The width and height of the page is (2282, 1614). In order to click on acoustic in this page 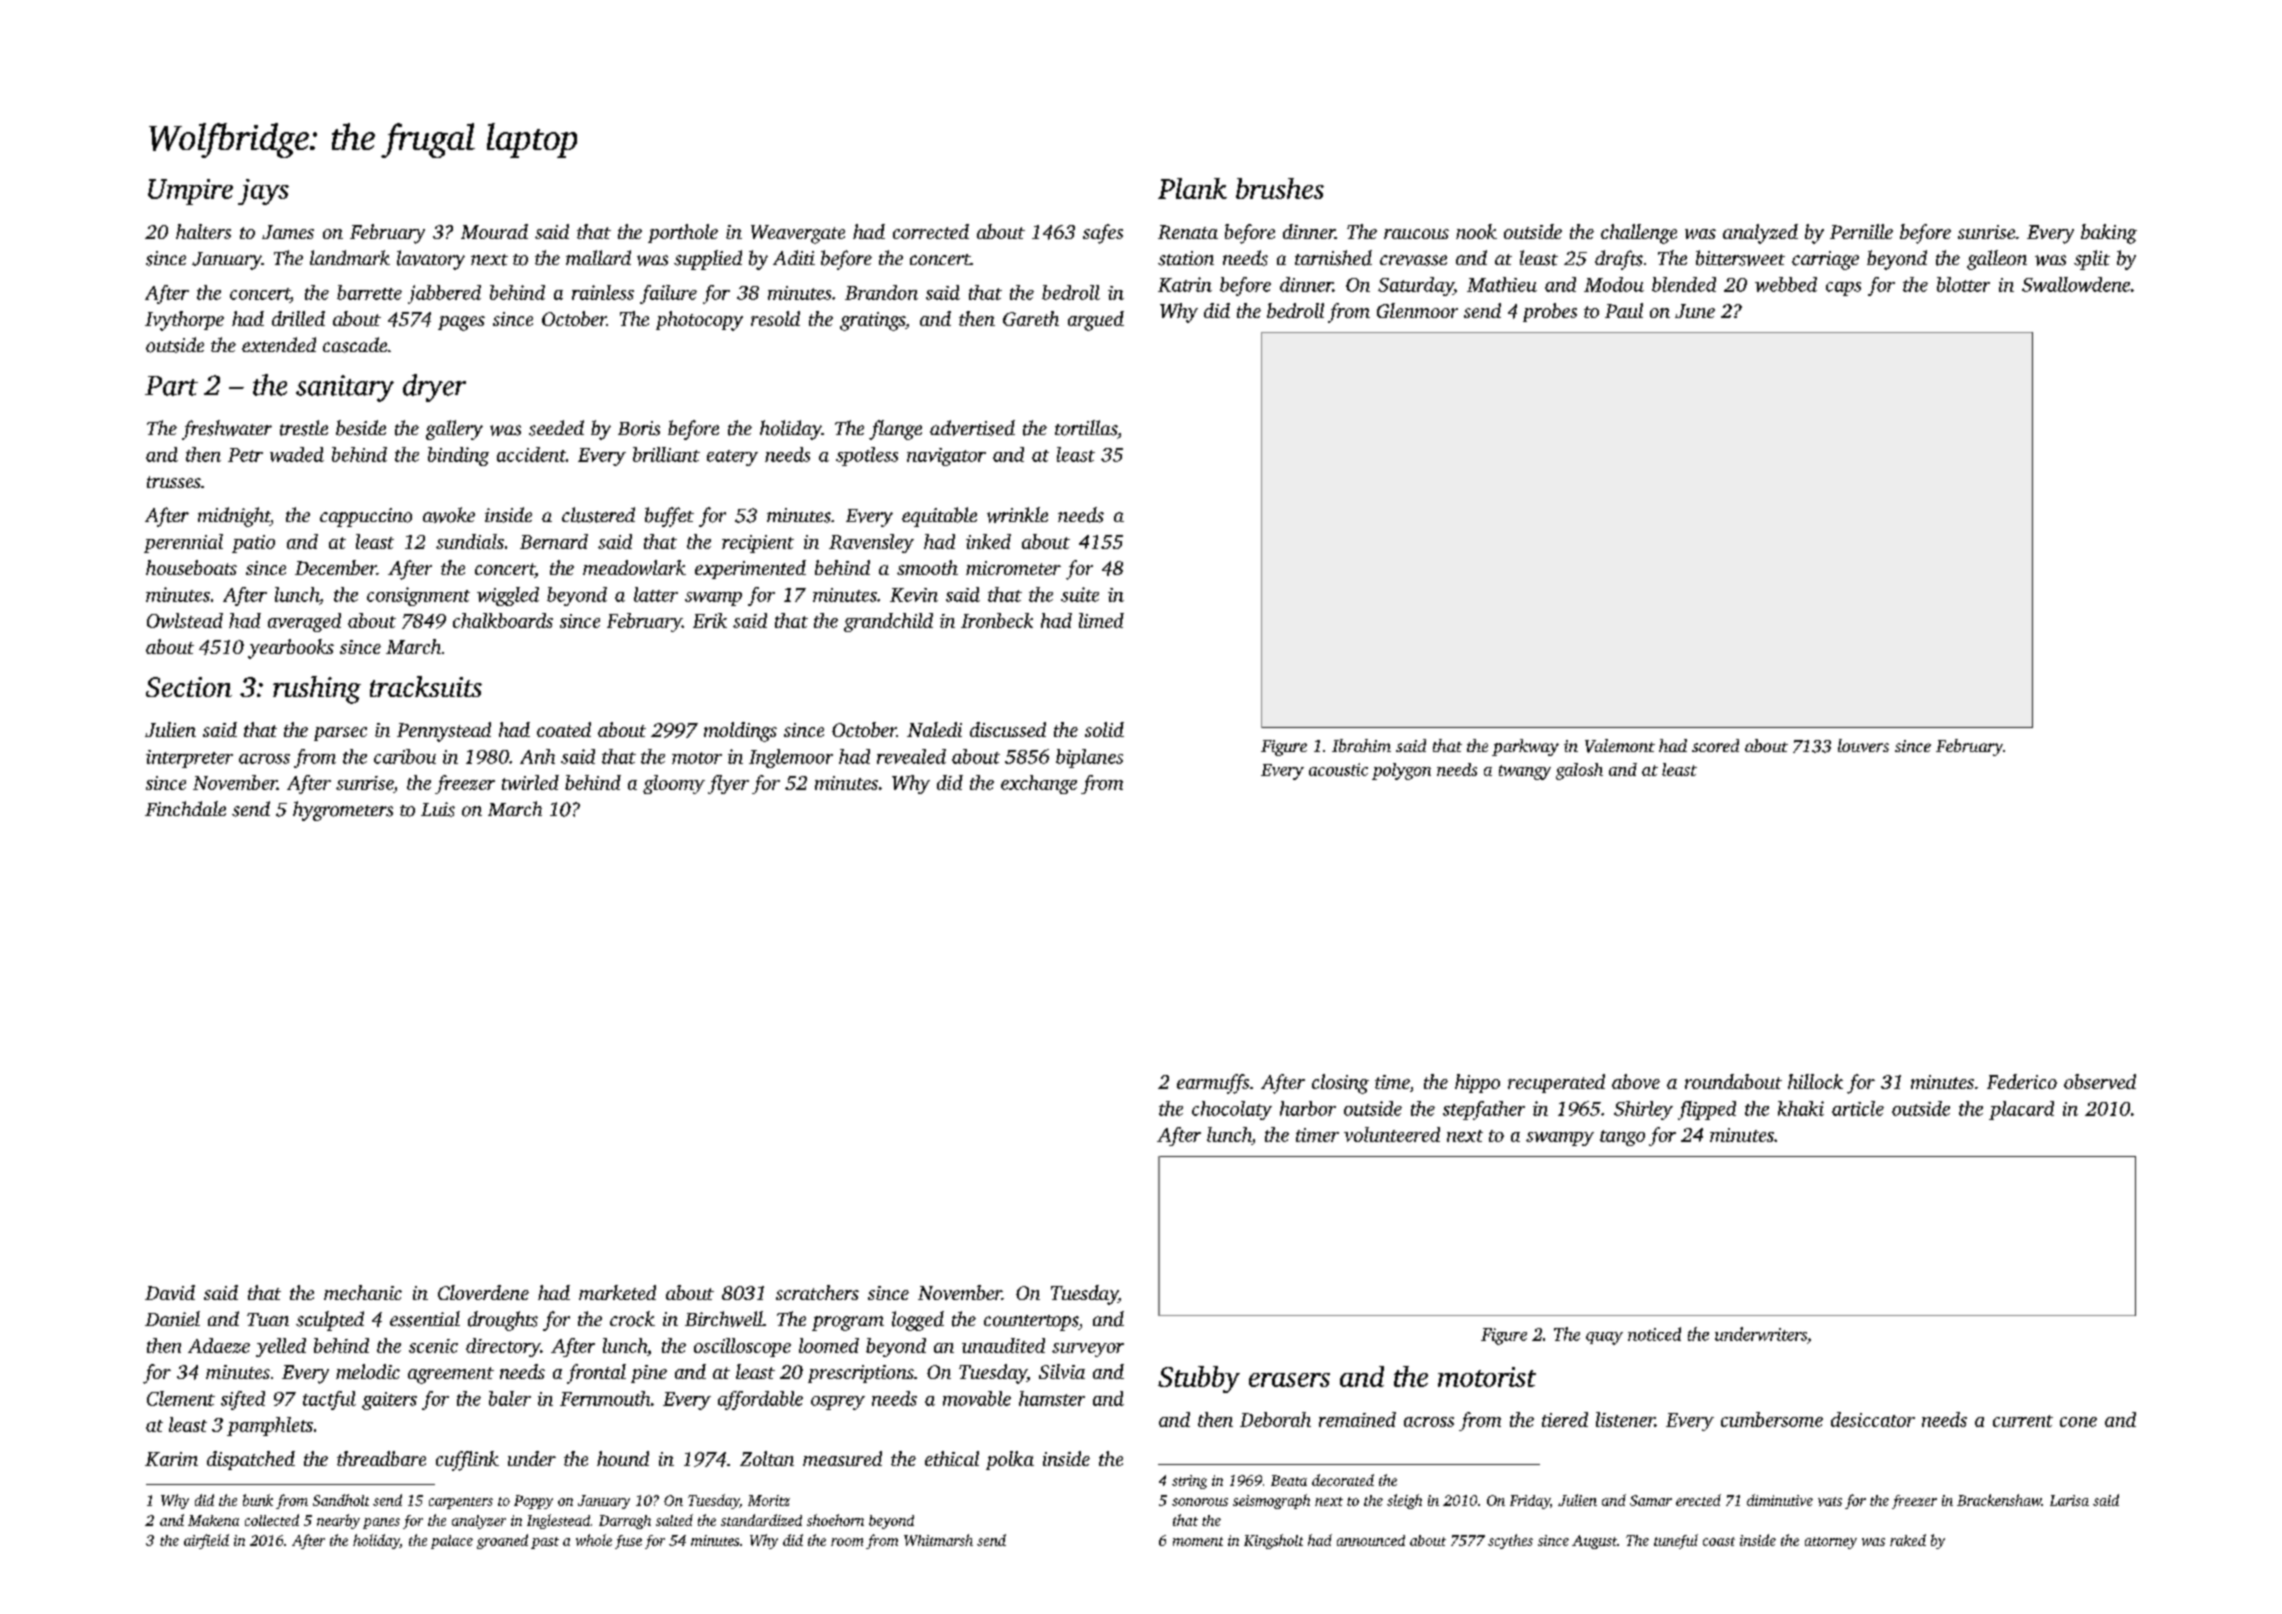, I will do `click(1338, 769)`.
